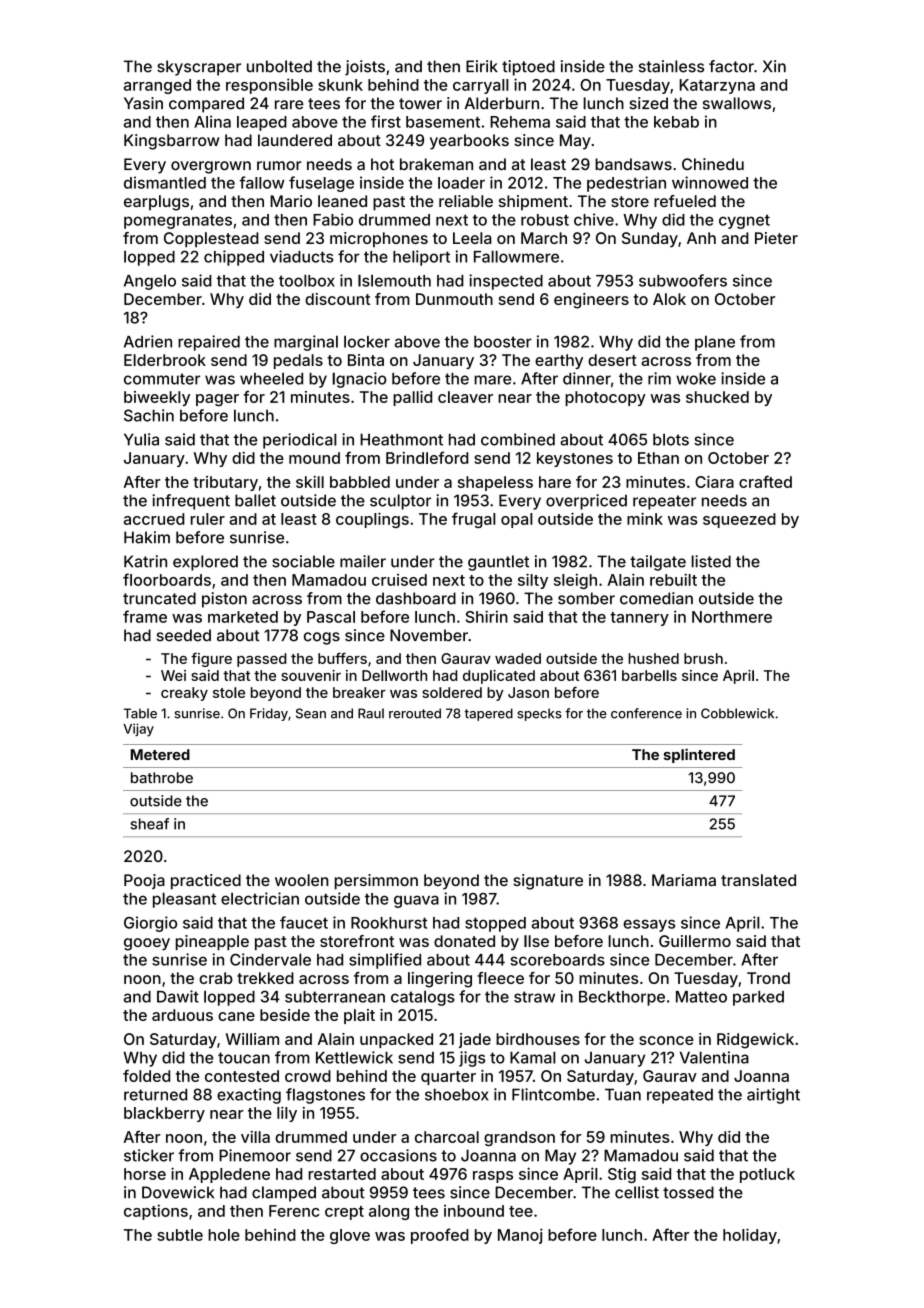  What do you see at coordinates (141, 439) in the page?
I see `Yulia` at bounding box center [141, 439].
